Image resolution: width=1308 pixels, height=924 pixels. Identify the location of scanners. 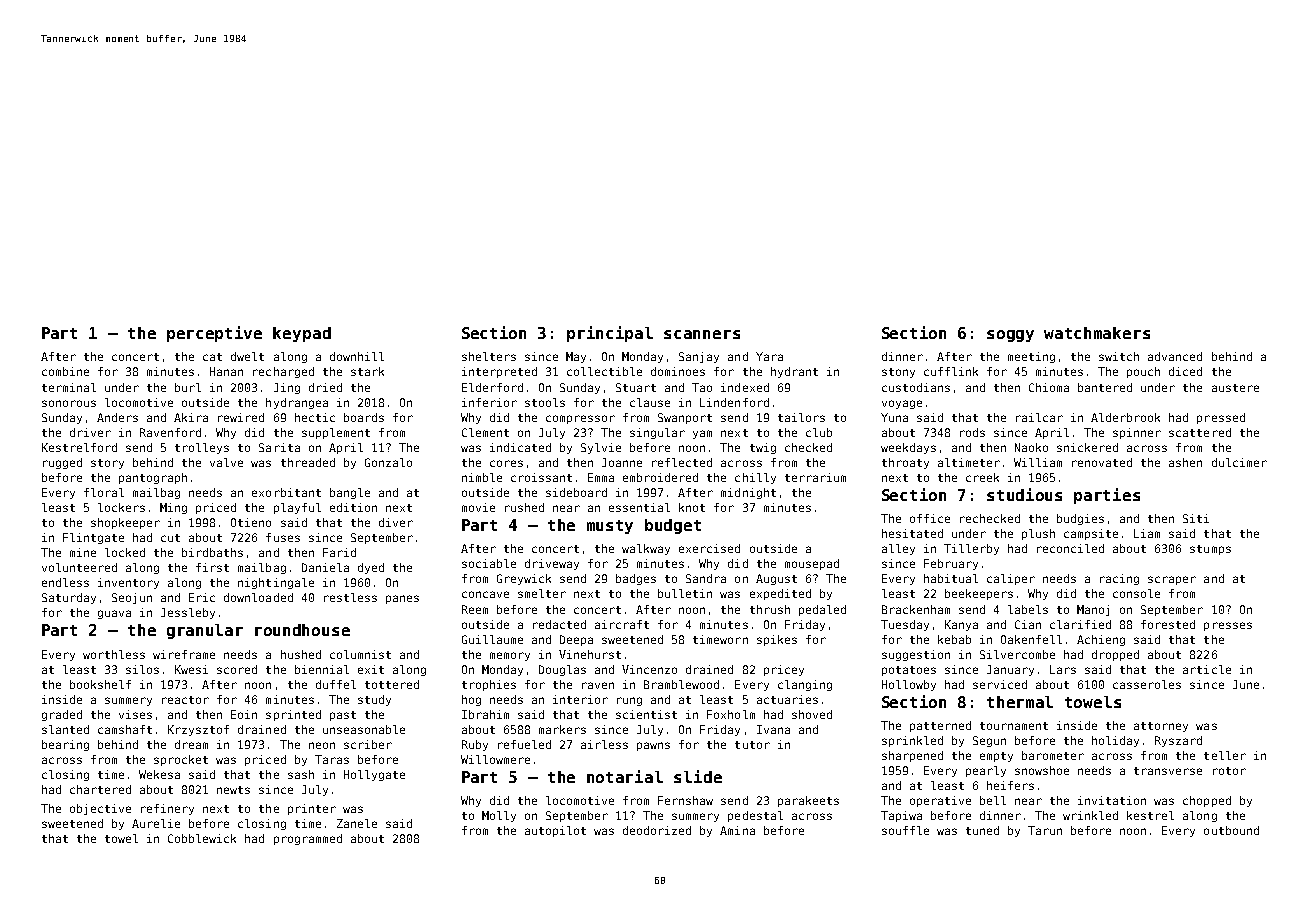
(702, 334).
